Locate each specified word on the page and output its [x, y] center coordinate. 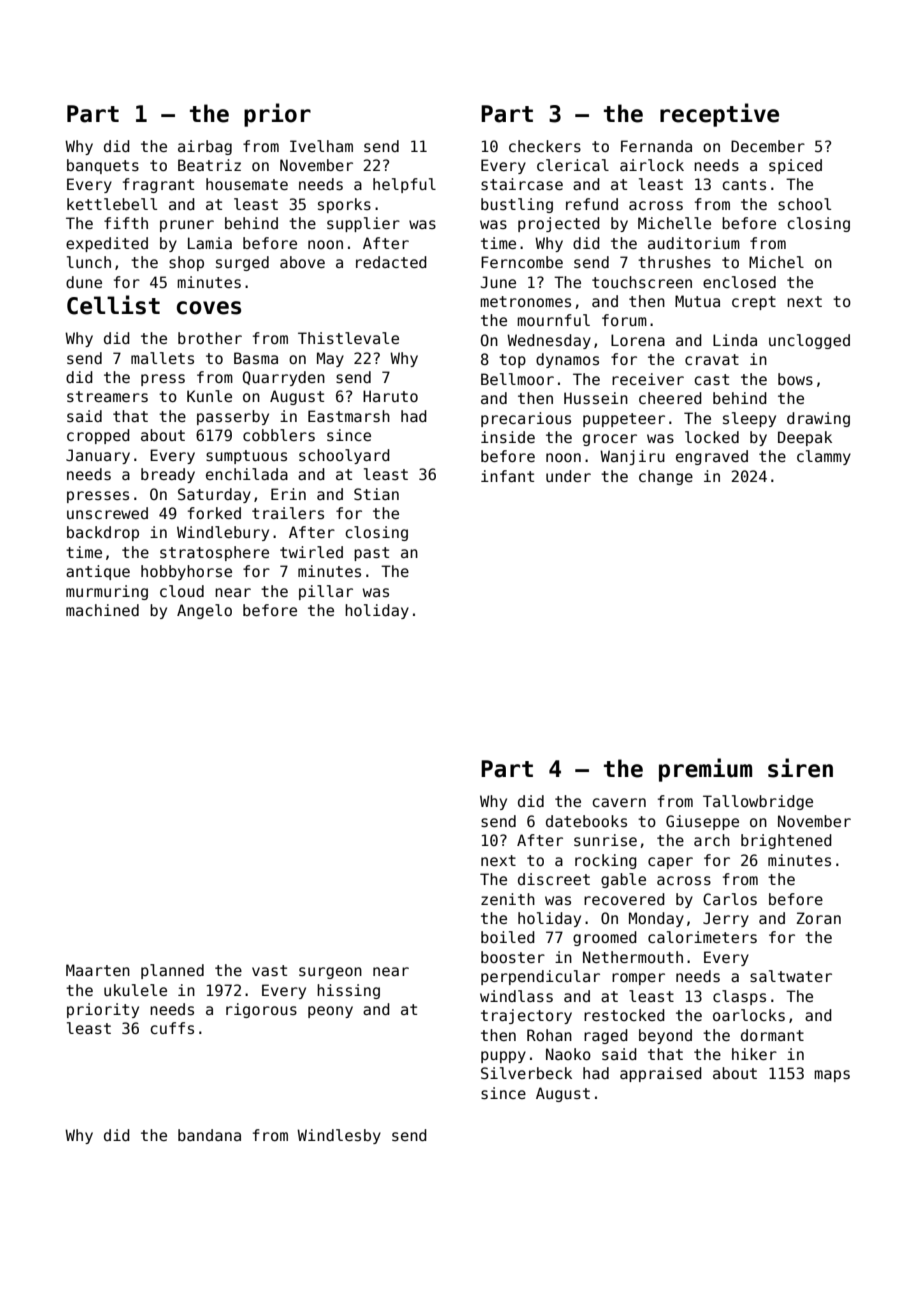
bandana [209, 1135]
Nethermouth [633, 957]
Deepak [805, 438]
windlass [516, 996]
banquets [103, 166]
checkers [545, 146]
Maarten [98, 970]
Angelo [204, 611]
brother [210, 338]
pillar [326, 592]
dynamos [567, 360]
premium [705, 770]
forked [214, 513]
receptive [719, 115]
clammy [824, 457]
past [371, 554]
